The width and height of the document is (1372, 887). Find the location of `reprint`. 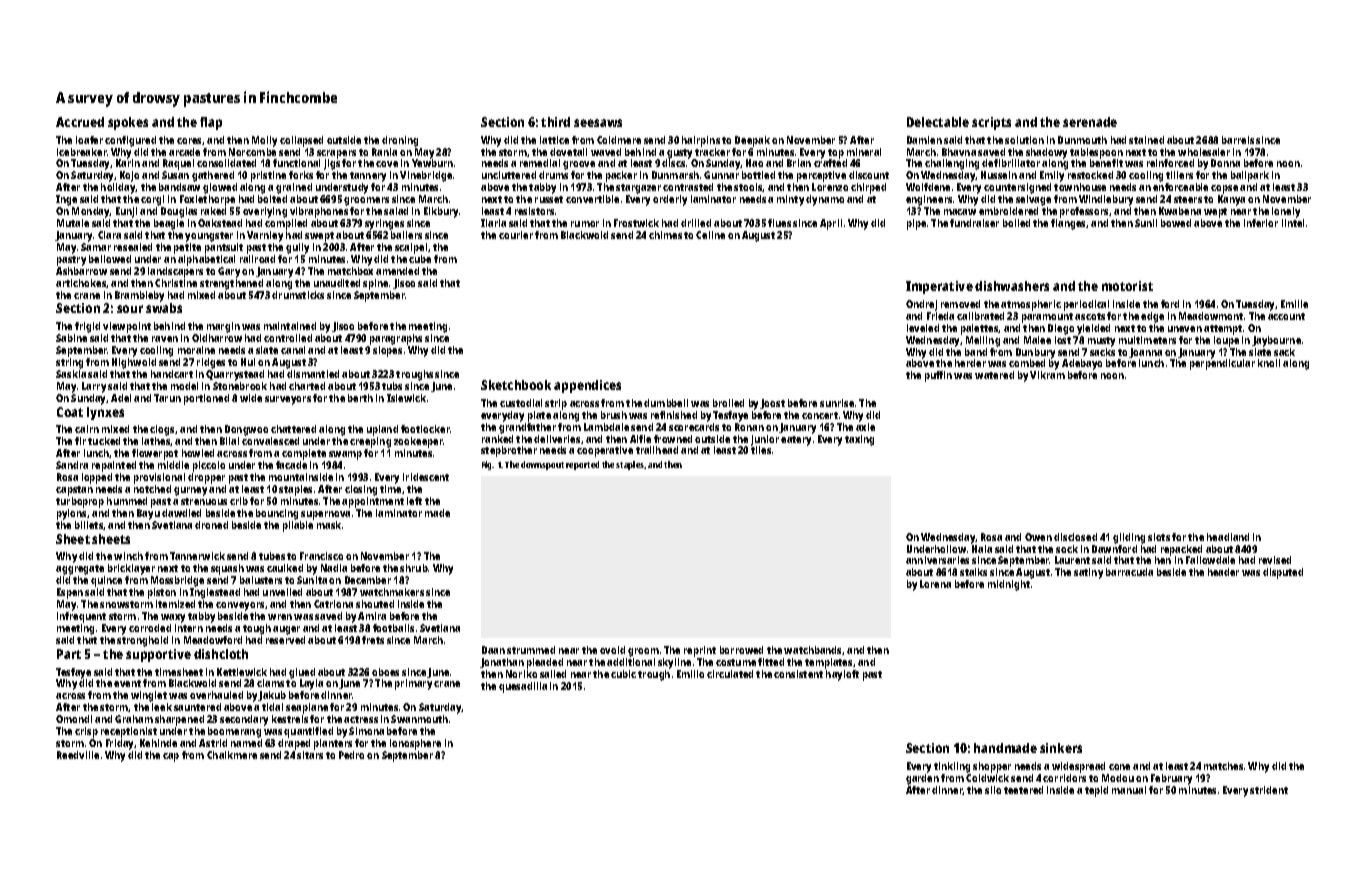

reprint is located at coordinates (700, 651).
